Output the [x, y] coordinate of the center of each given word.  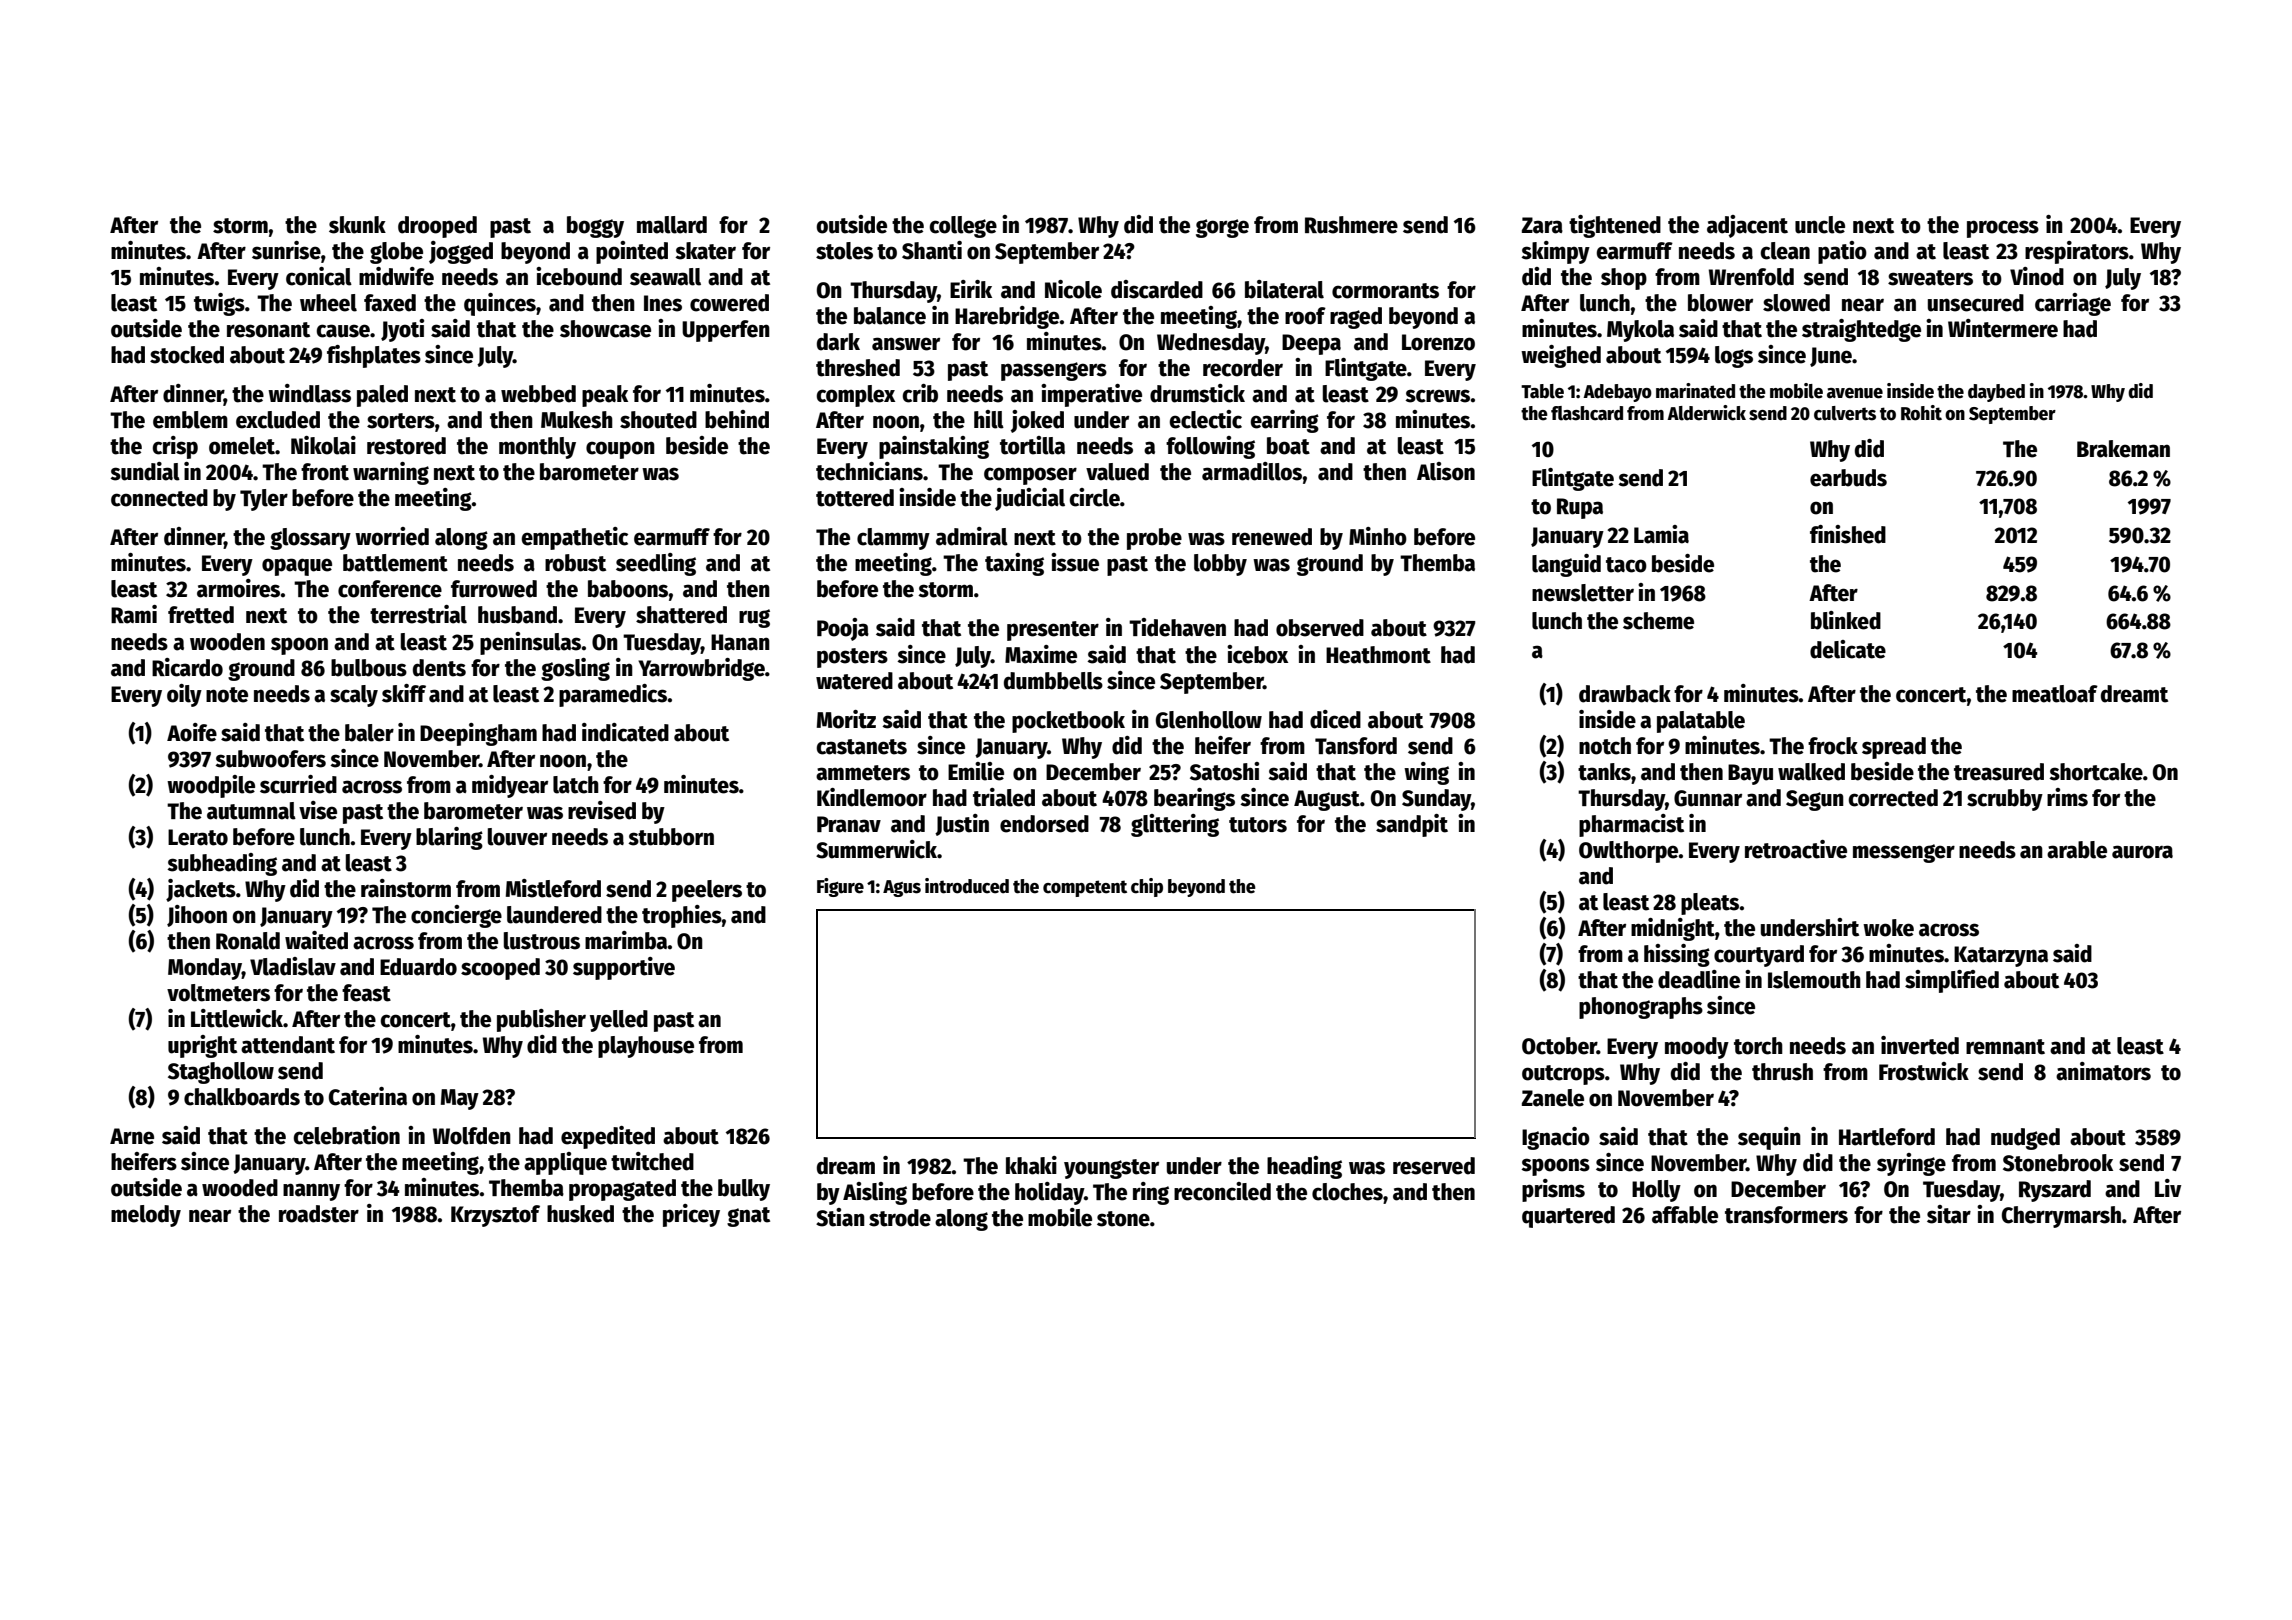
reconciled [1222, 1191]
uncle [1820, 225]
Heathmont [1378, 655]
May [460, 1099]
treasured [1999, 772]
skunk [357, 225]
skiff [404, 693]
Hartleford [1887, 1137]
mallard [672, 225]
